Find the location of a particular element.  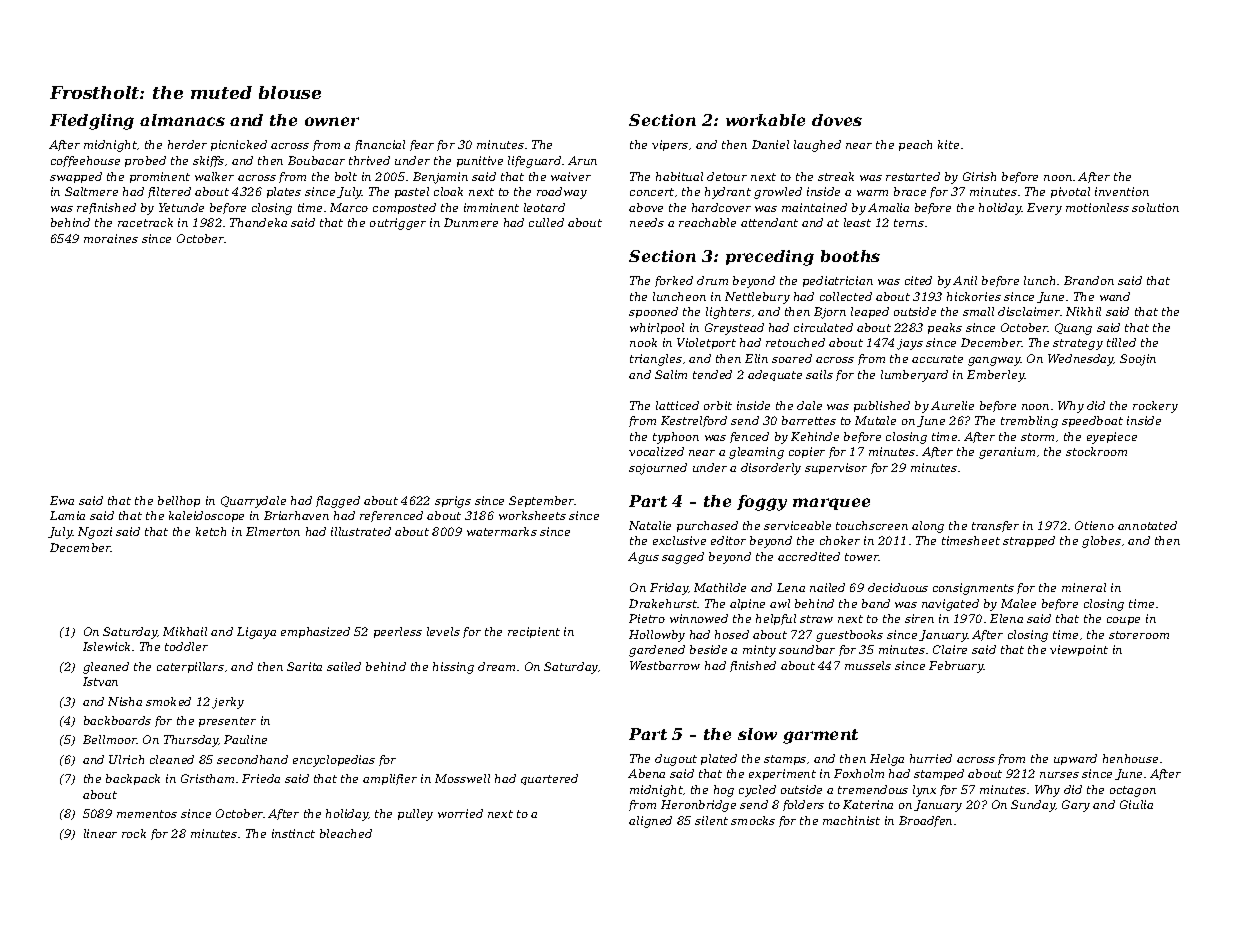

watermarks is located at coordinates (502, 531).
